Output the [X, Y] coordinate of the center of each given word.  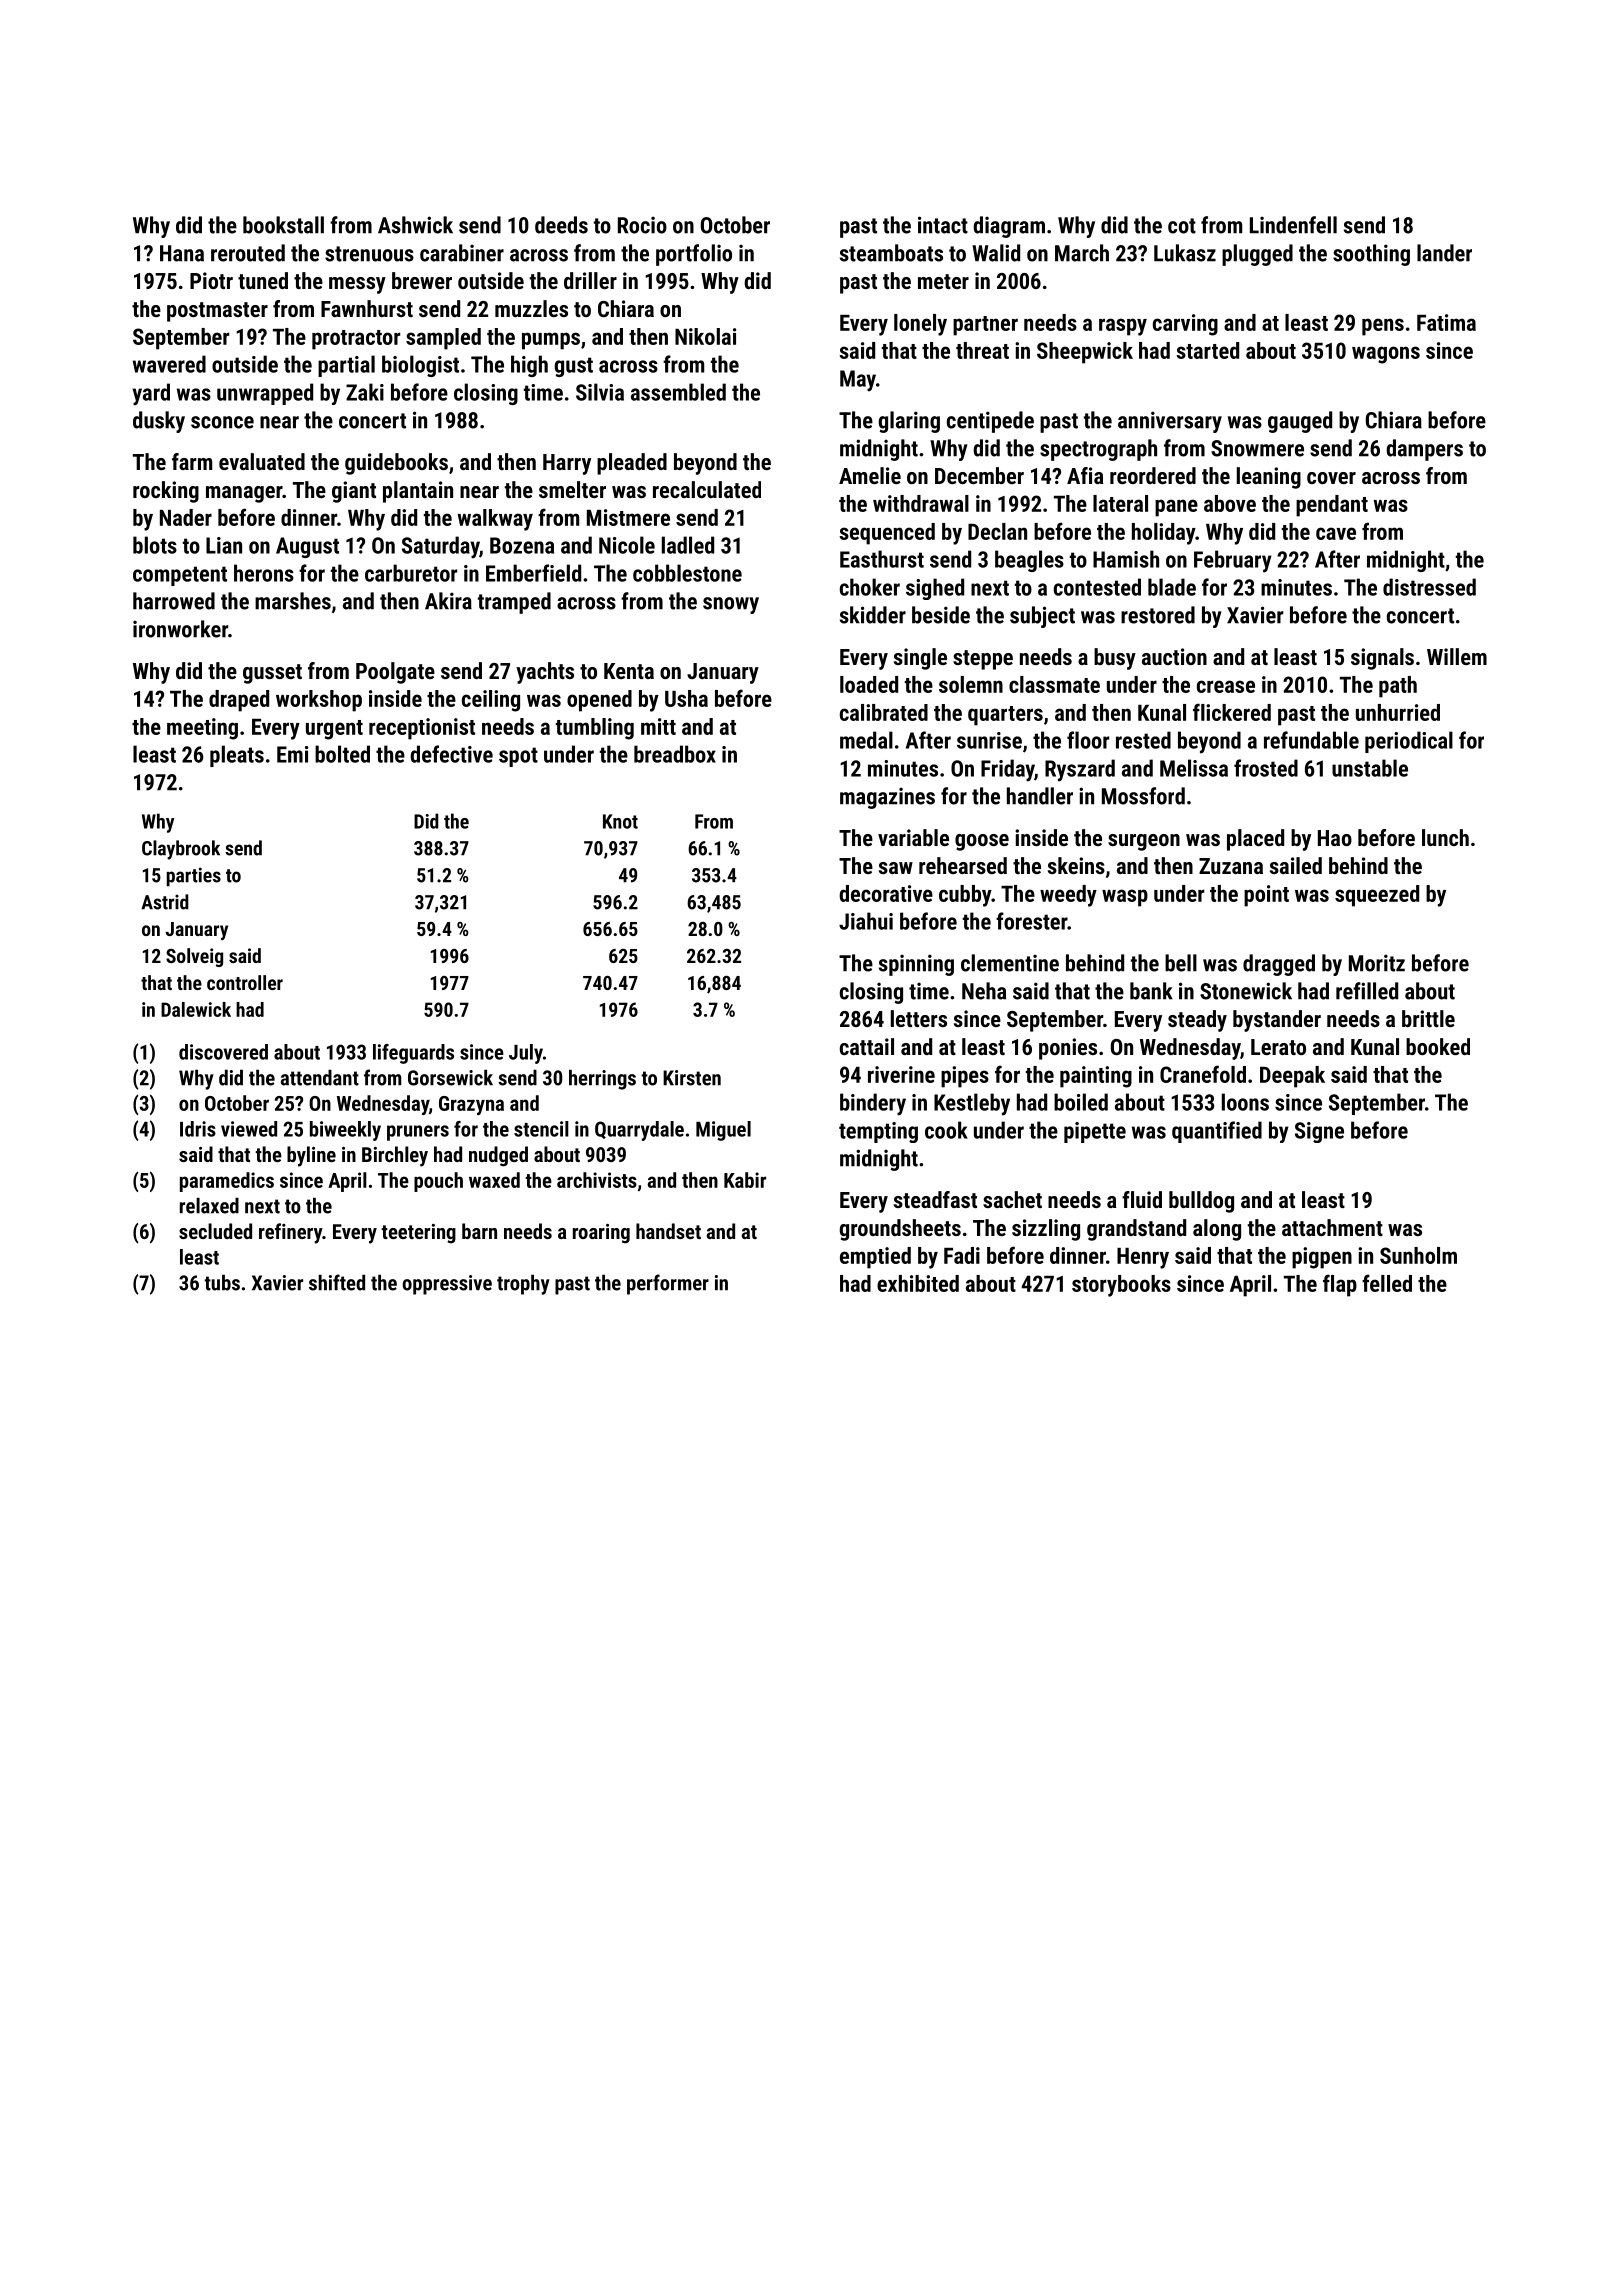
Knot [620, 821]
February [1233, 561]
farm [192, 461]
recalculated [707, 489]
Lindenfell [1293, 225]
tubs [222, 1282]
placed [1255, 840]
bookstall [283, 225]
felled [1387, 1283]
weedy [1068, 896]
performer [668, 1284]
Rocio [642, 225]
